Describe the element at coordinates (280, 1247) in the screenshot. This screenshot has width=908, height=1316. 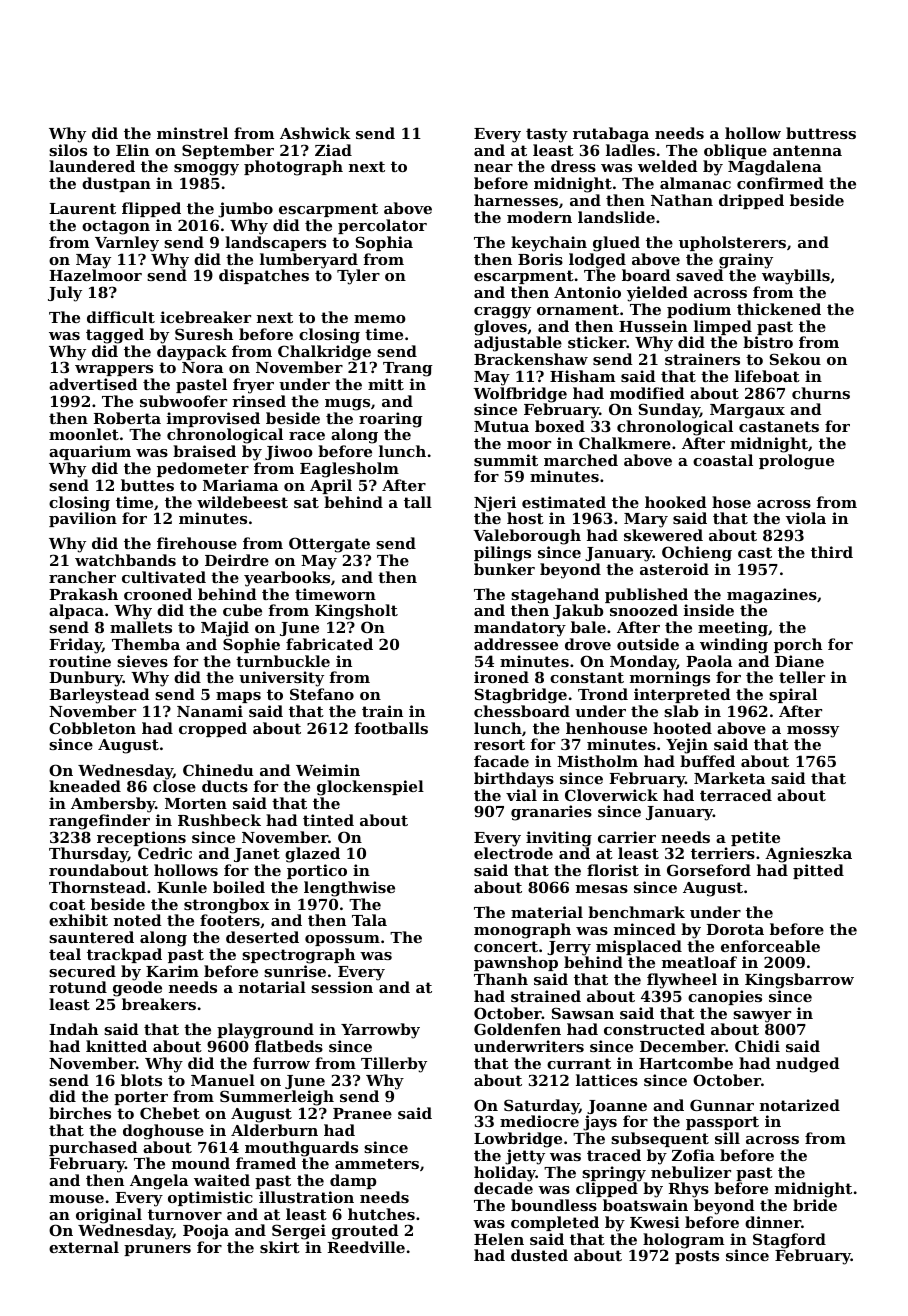
I see `skirt` at that location.
